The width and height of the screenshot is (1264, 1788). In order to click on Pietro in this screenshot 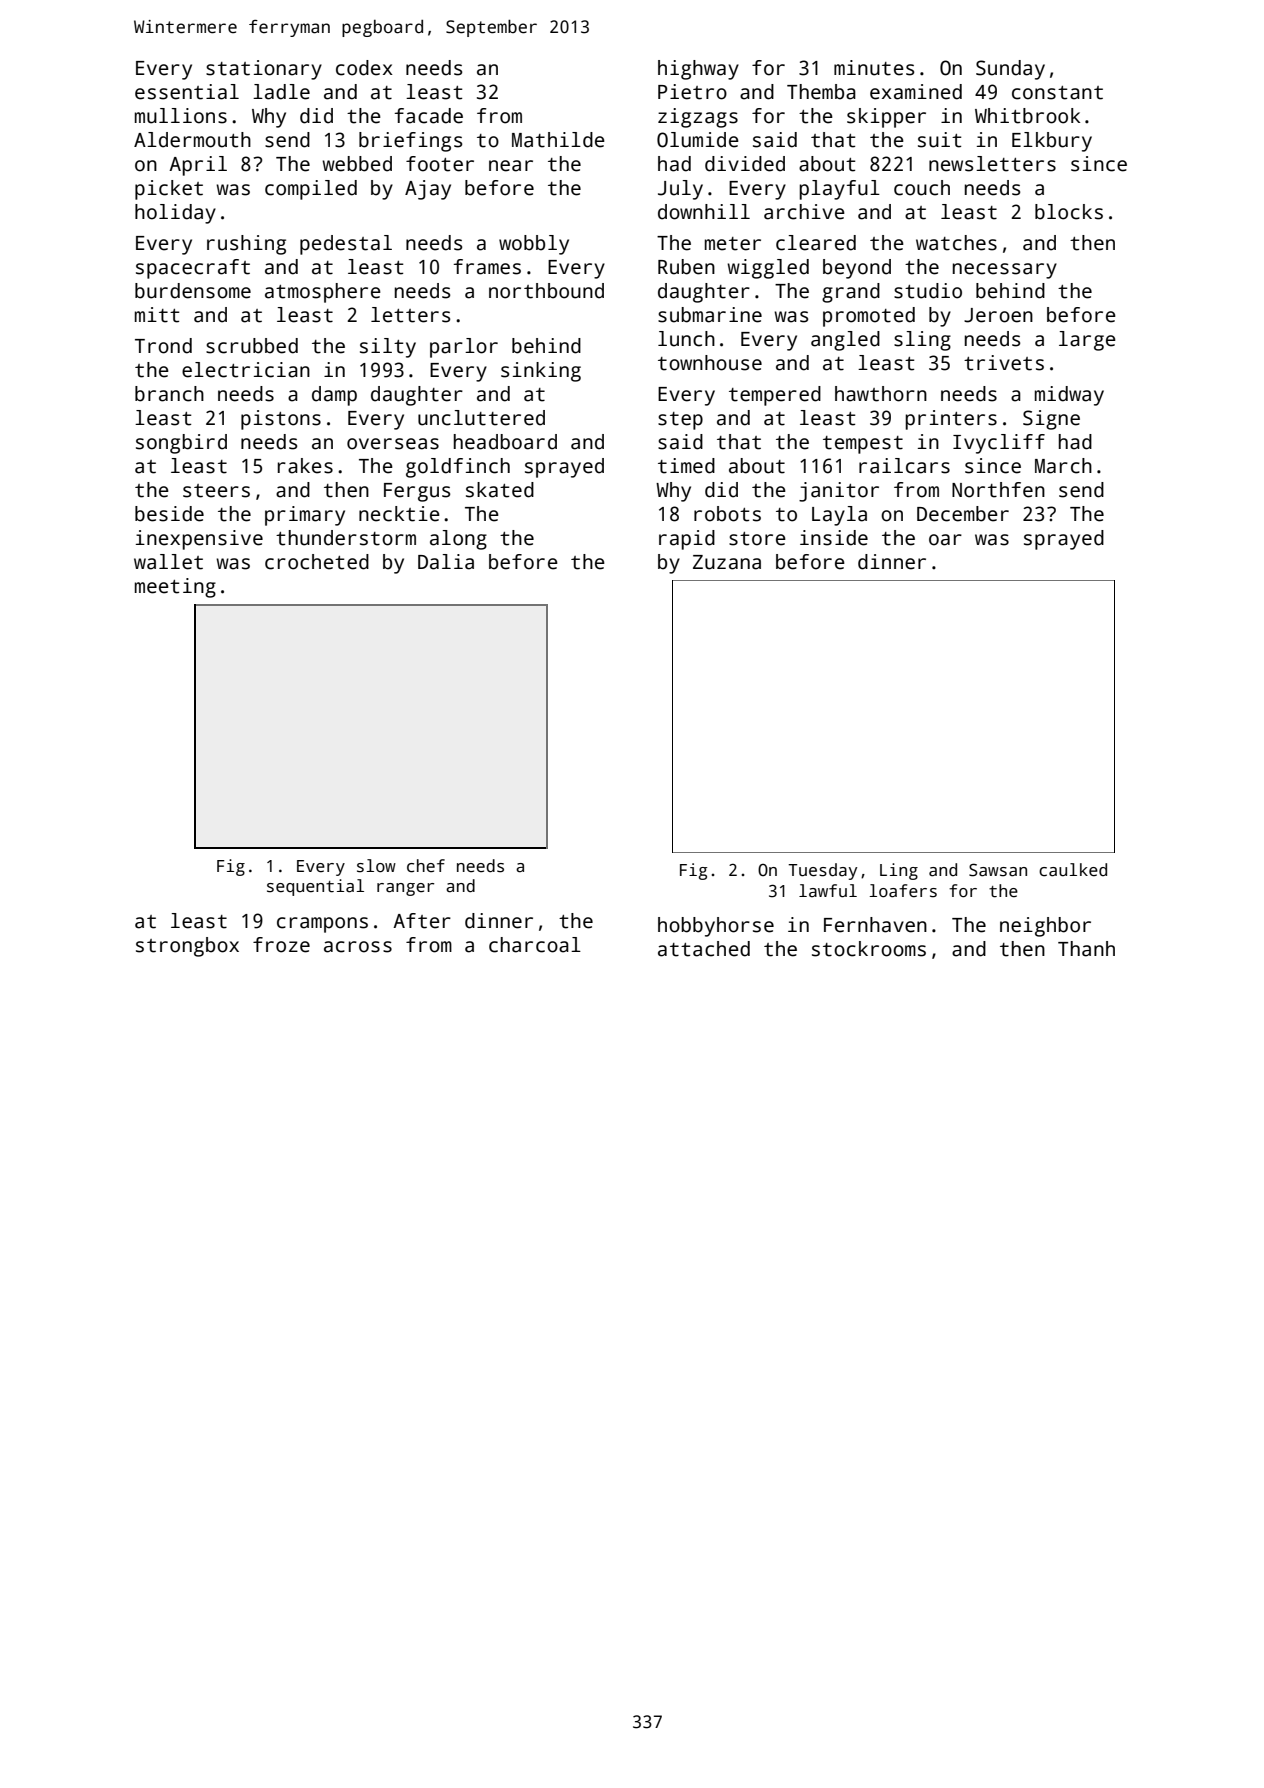, I will do `click(692, 92)`.
